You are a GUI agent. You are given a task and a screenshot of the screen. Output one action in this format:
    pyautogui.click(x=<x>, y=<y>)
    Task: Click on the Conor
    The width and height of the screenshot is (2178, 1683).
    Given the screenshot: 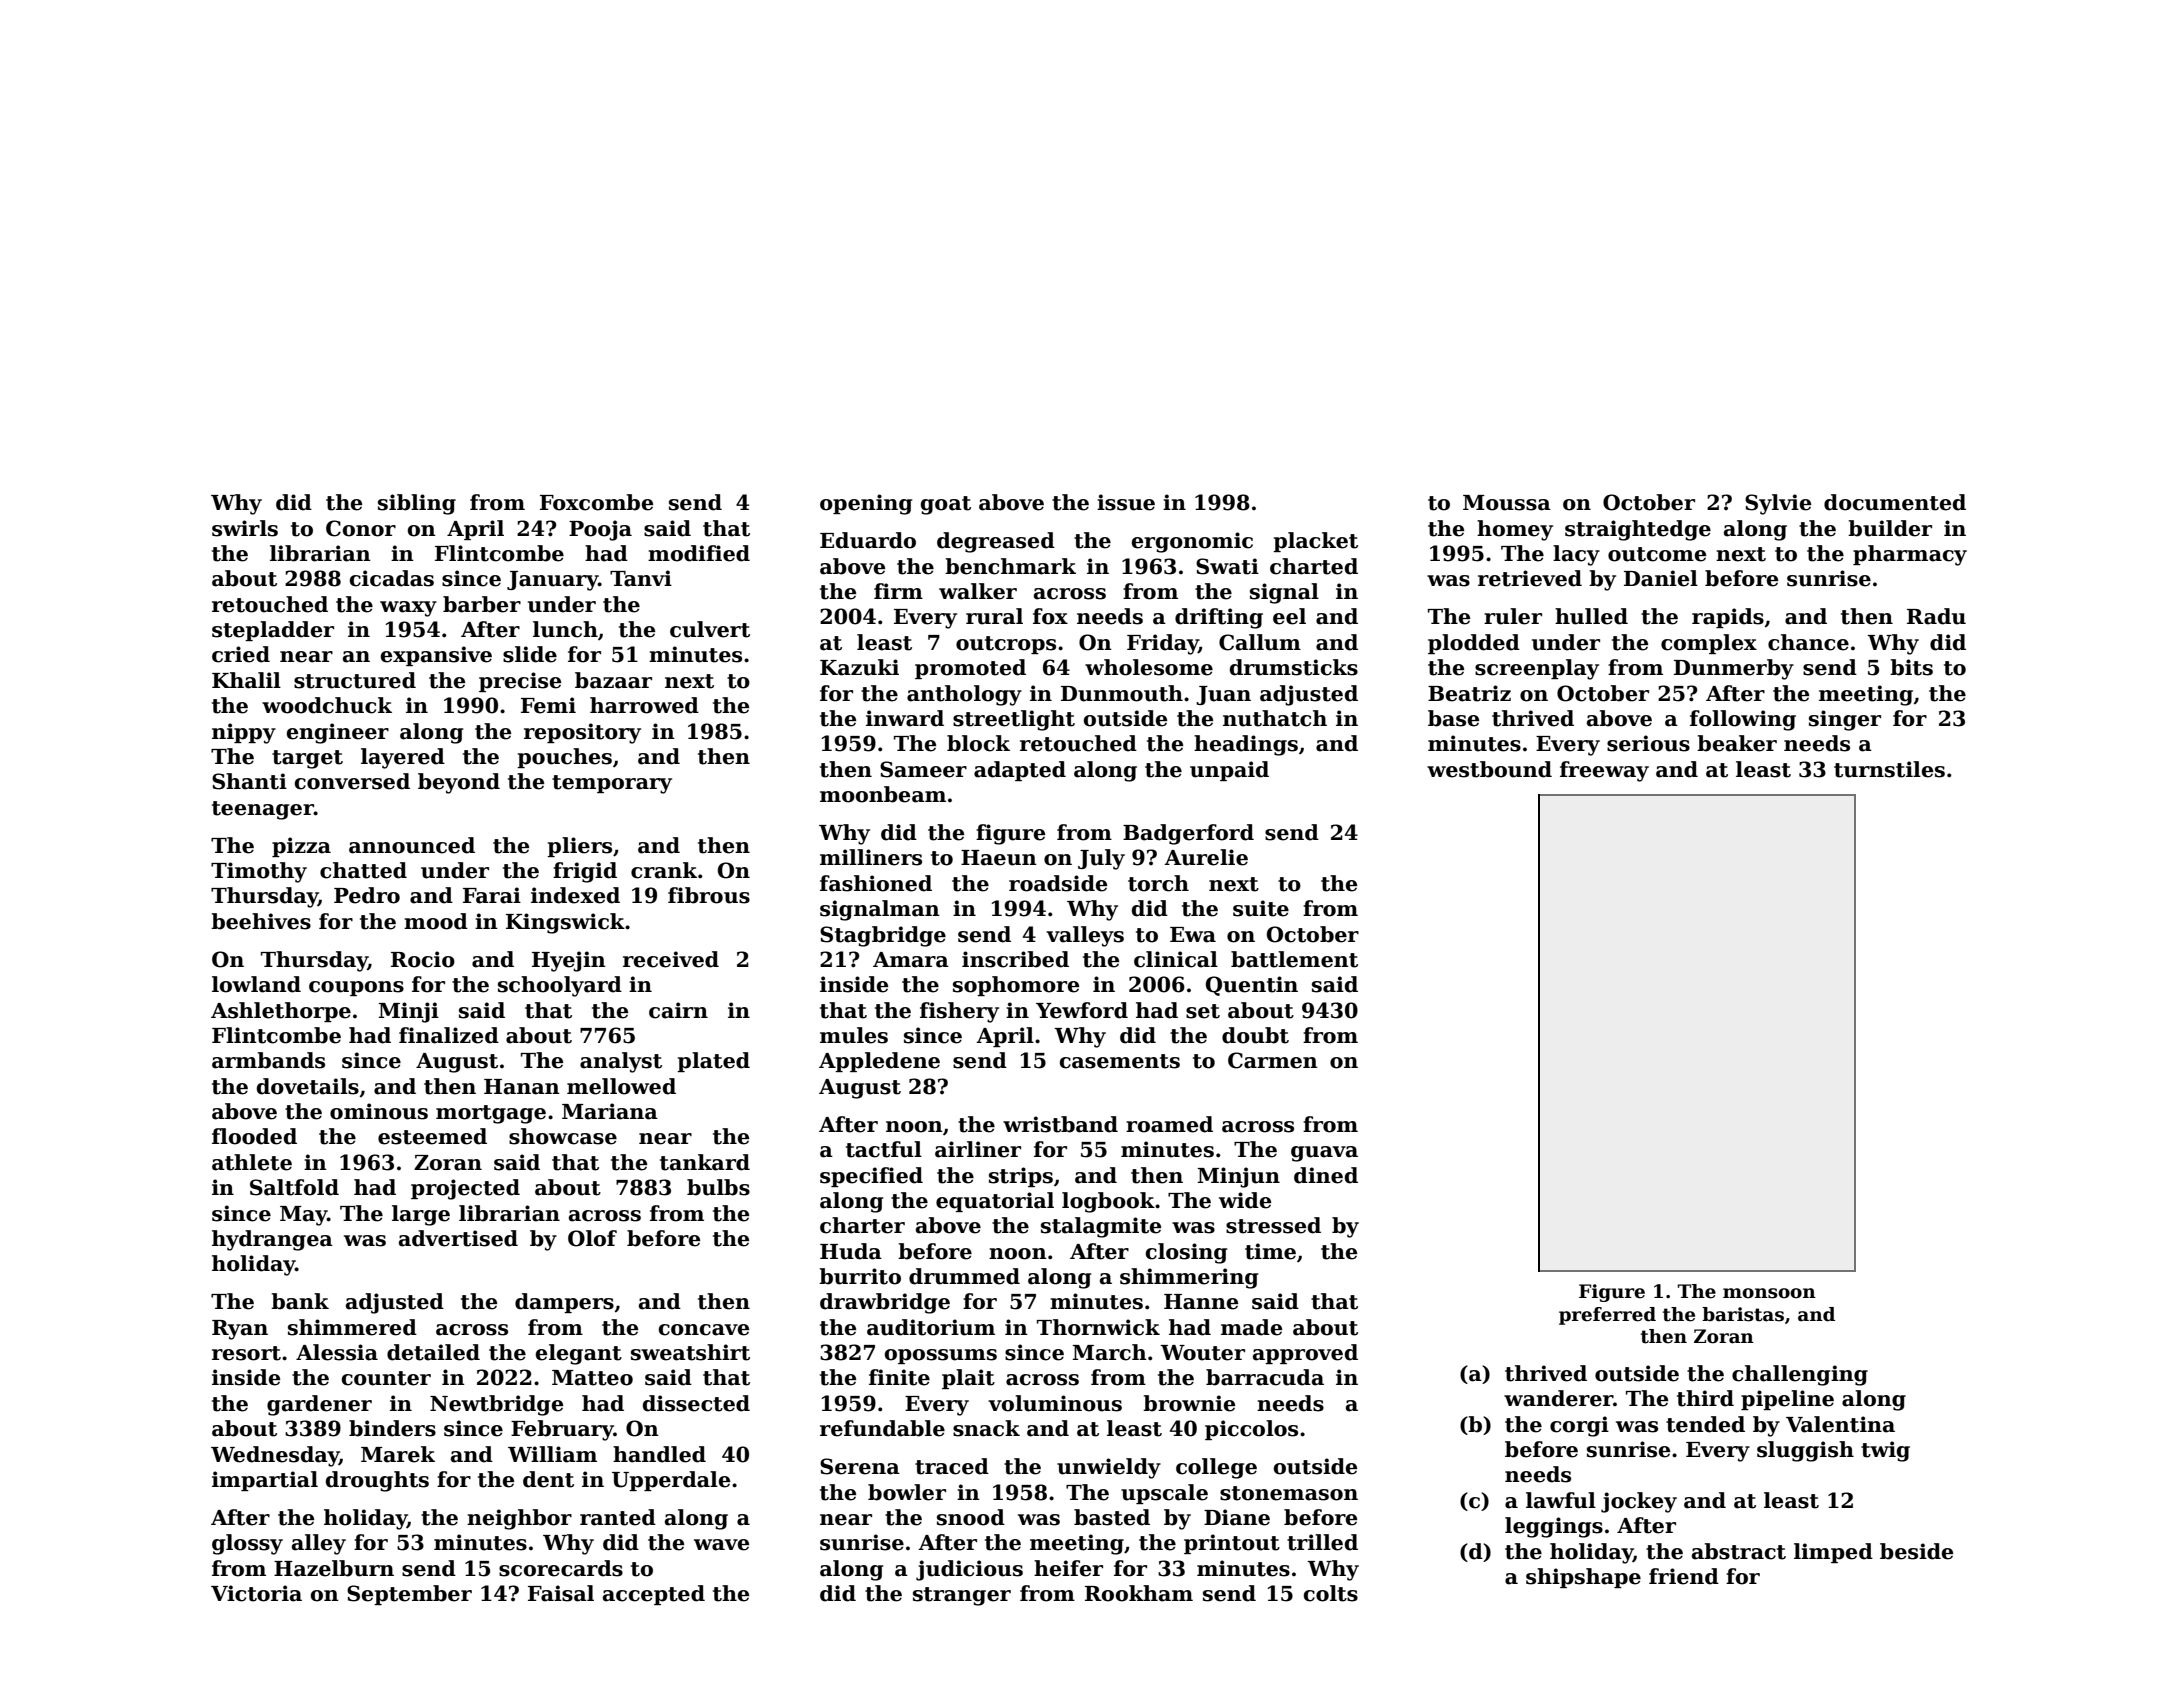 What is the action you would take?
    pyautogui.click(x=361, y=528)
